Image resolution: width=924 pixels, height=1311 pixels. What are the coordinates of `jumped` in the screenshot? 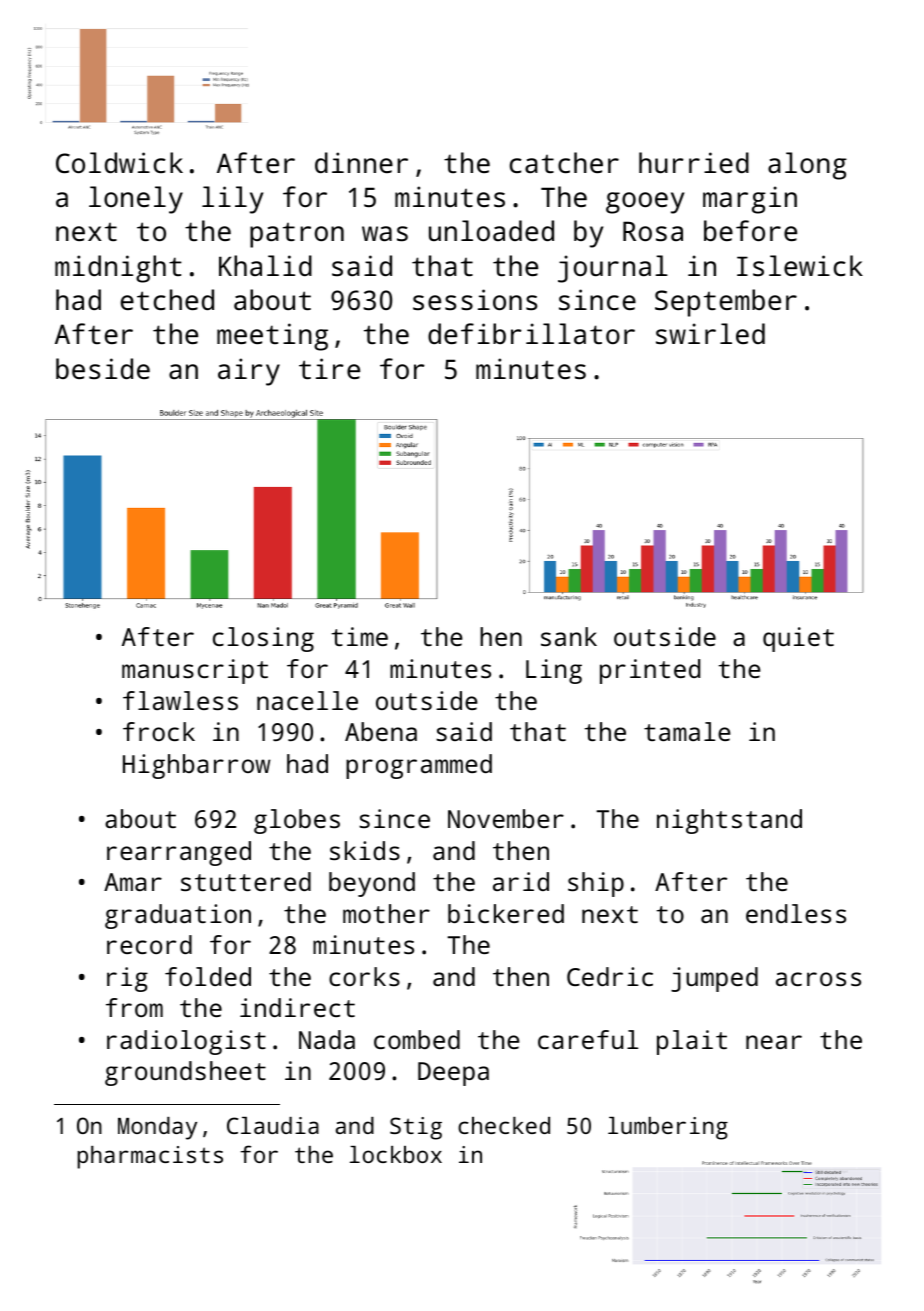 It's located at (714, 979).
